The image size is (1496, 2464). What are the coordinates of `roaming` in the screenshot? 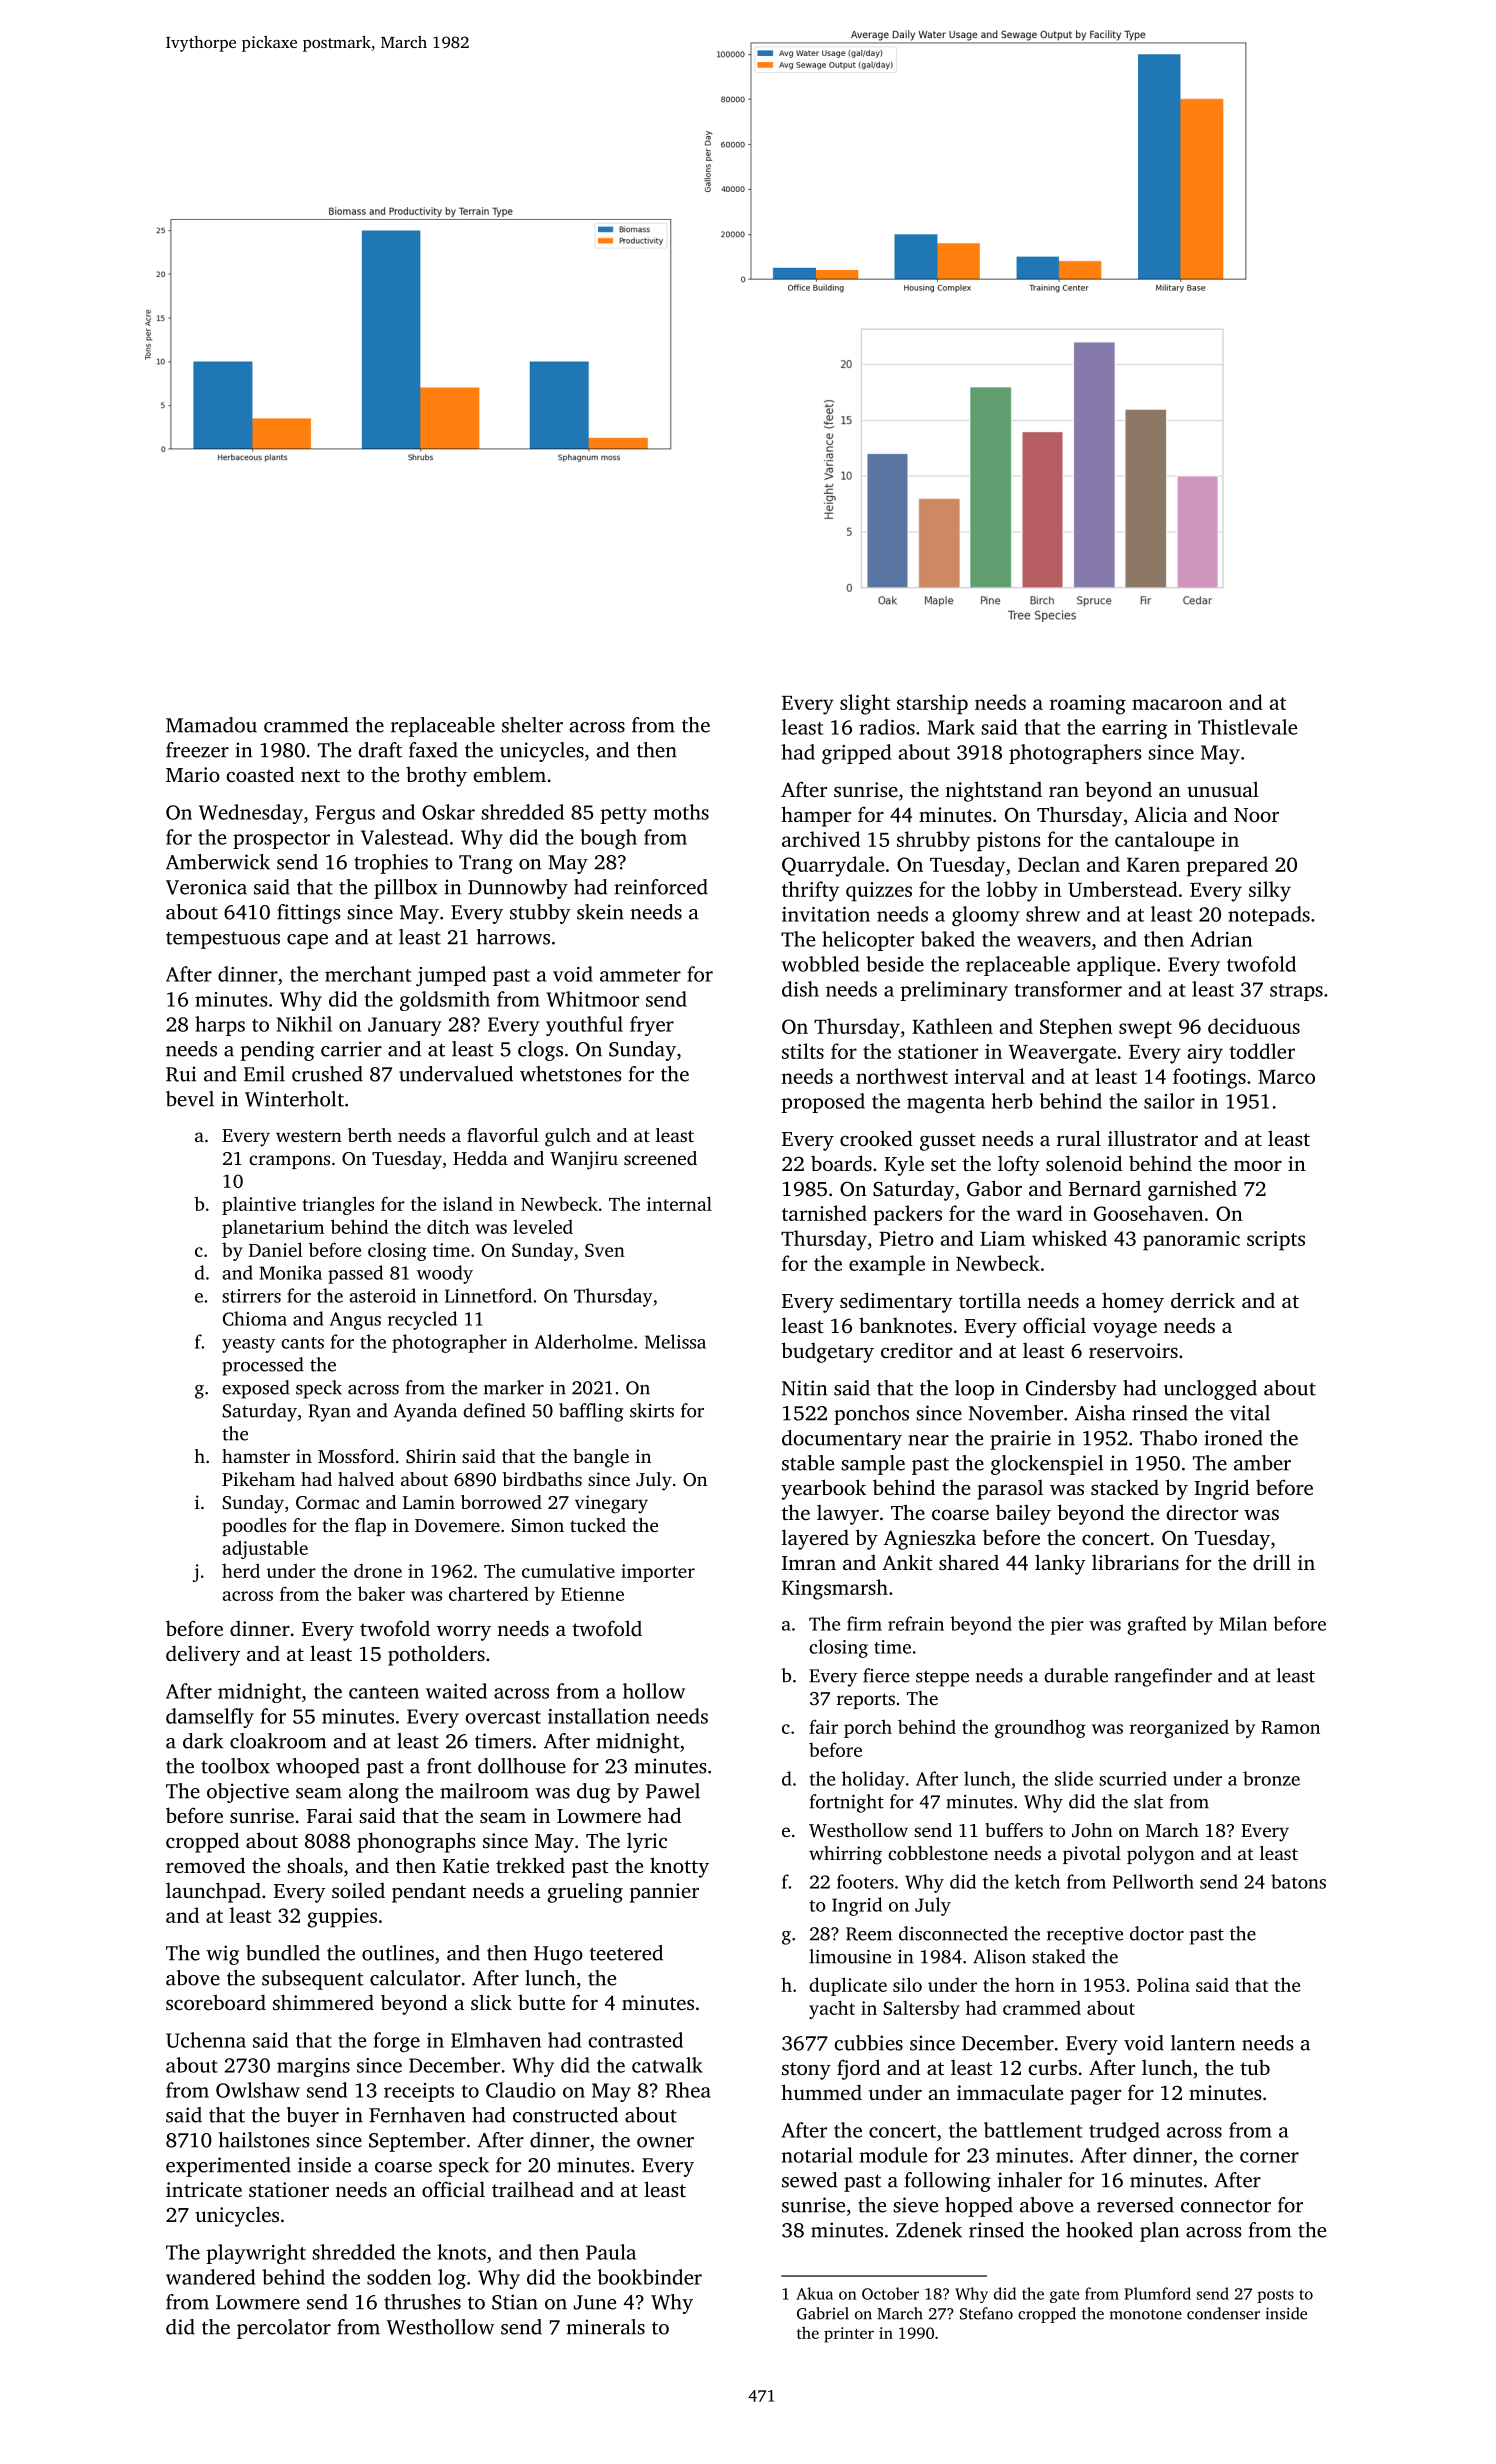 It's located at (1088, 705).
